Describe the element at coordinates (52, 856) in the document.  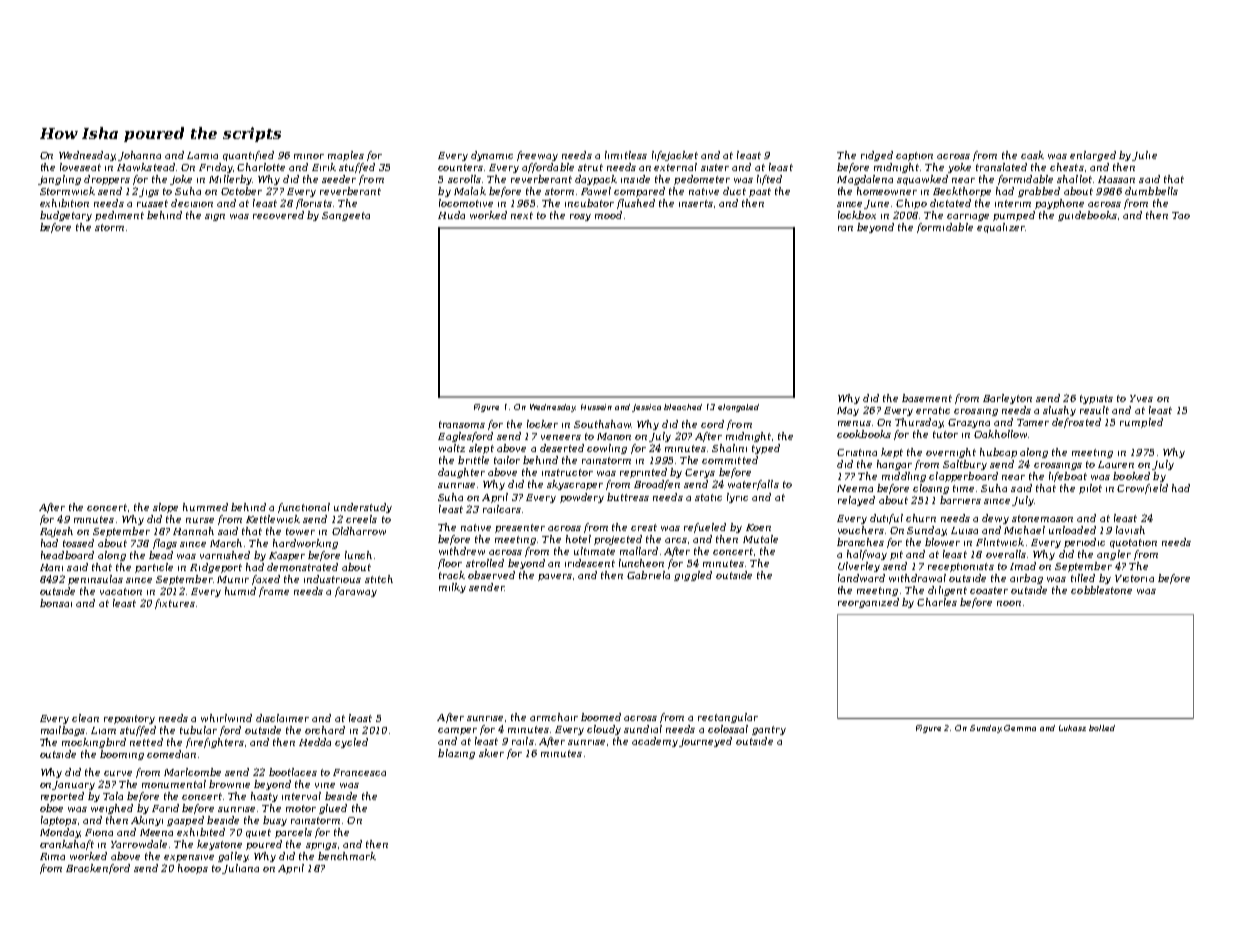
I see `Rima` at that location.
